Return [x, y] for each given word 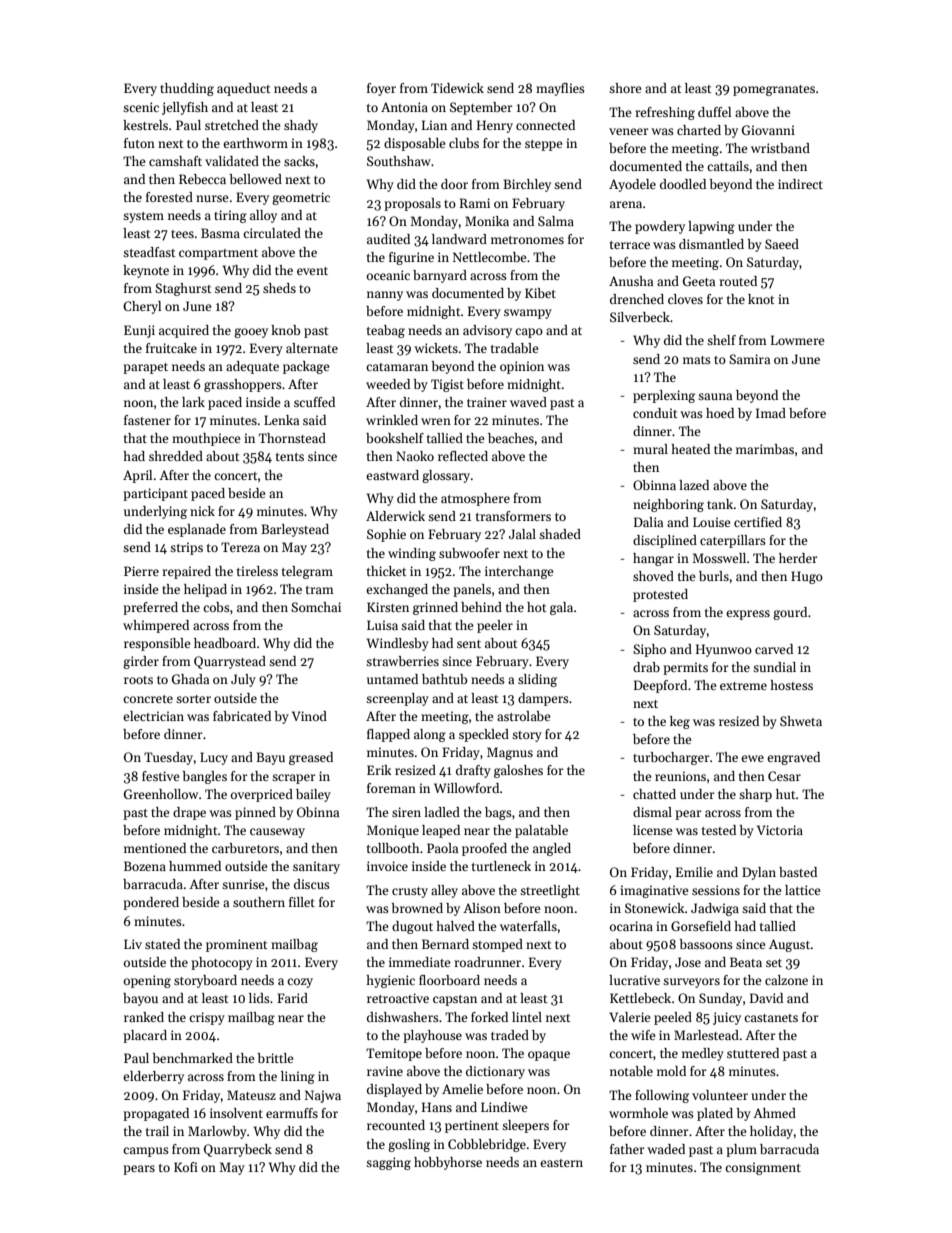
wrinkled [392, 420]
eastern [561, 1163]
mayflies [560, 89]
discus [312, 884]
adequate [252, 367]
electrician [153, 716]
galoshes [518, 771]
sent [469, 644]
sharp [755, 795]
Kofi [186, 1167]
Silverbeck [640, 317]
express [748, 615]
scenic [141, 107]
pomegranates [774, 90]
